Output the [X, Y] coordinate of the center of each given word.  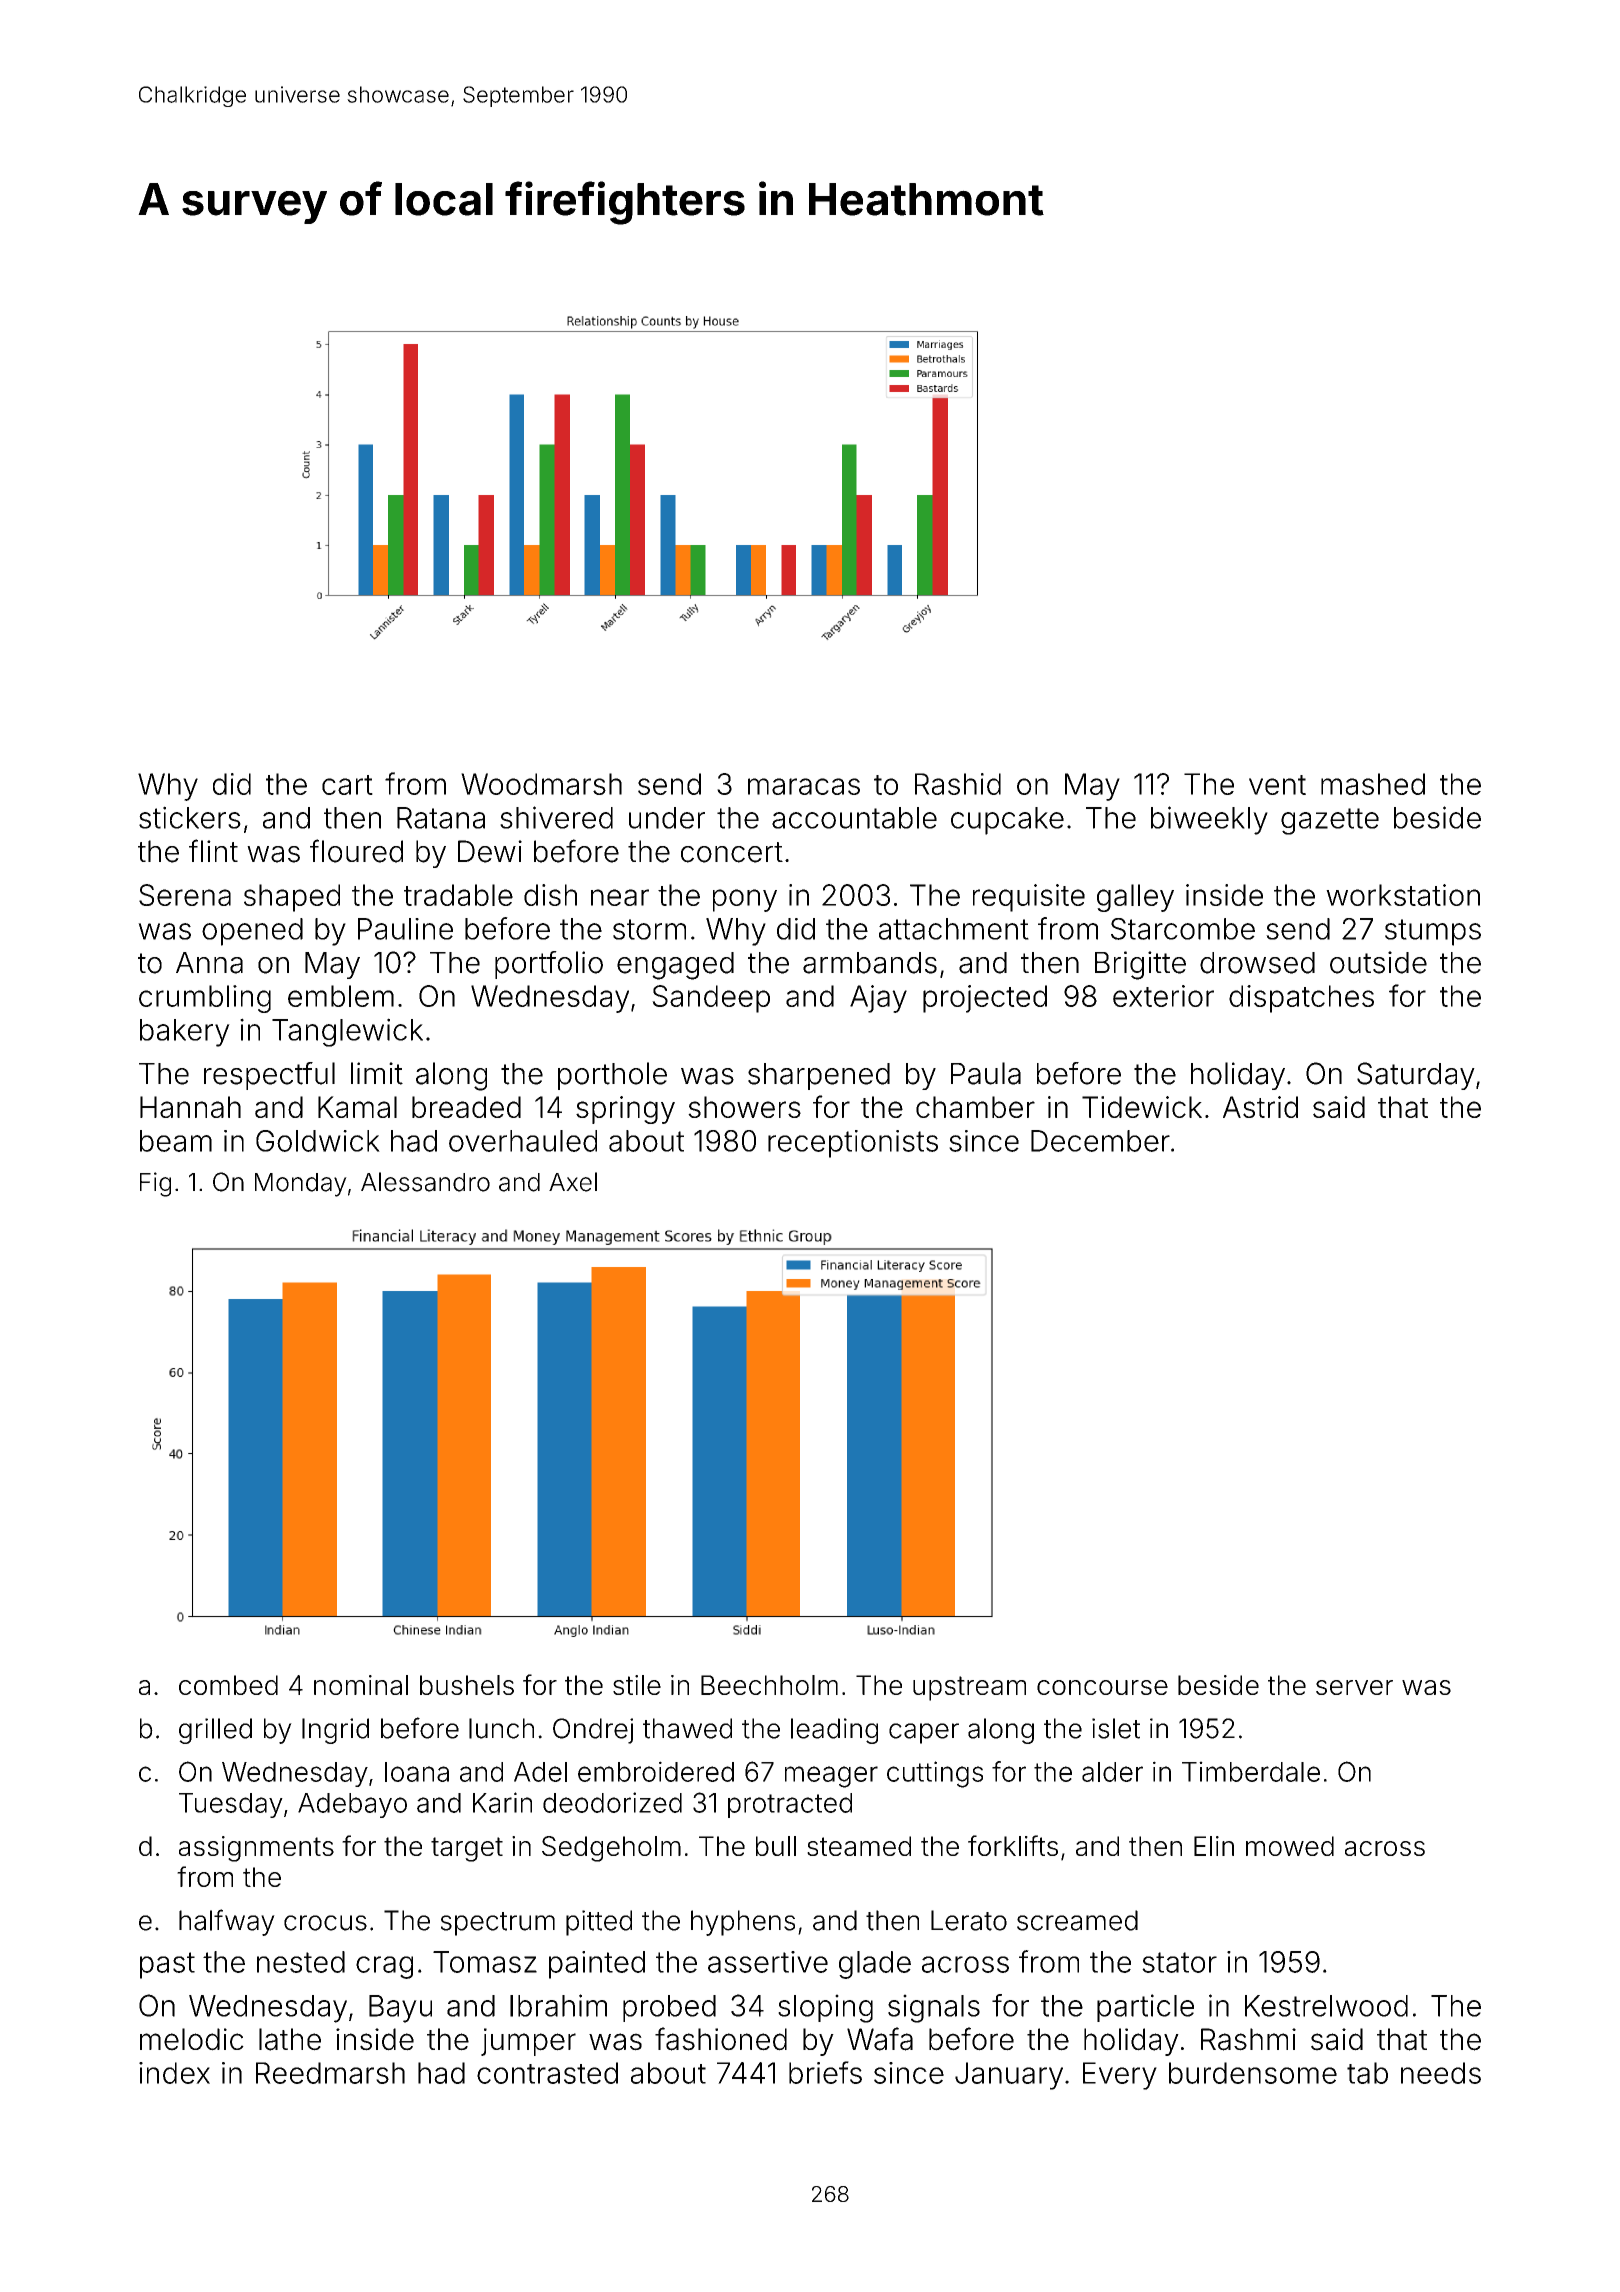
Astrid [1260, 1107]
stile [637, 1685]
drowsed [1257, 963]
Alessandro [425, 1182]
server [1354, 1687]
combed [228, 1685]
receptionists [853, 1144]
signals [934, 2008]
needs [1441, 2073]
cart [347, 785]
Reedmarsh [330, 2073]
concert [732, 852]
